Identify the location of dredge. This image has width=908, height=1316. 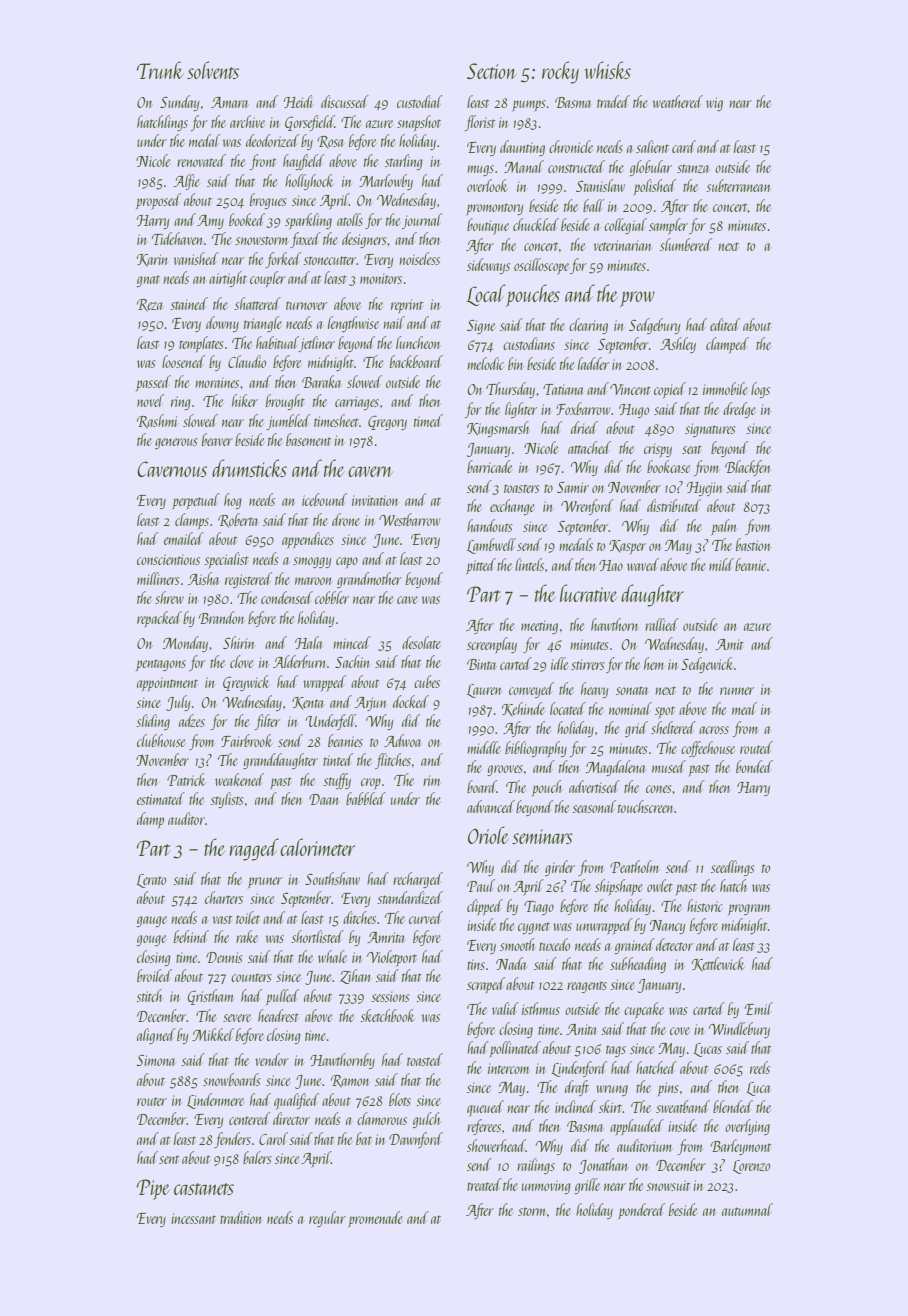
(739, 410).
